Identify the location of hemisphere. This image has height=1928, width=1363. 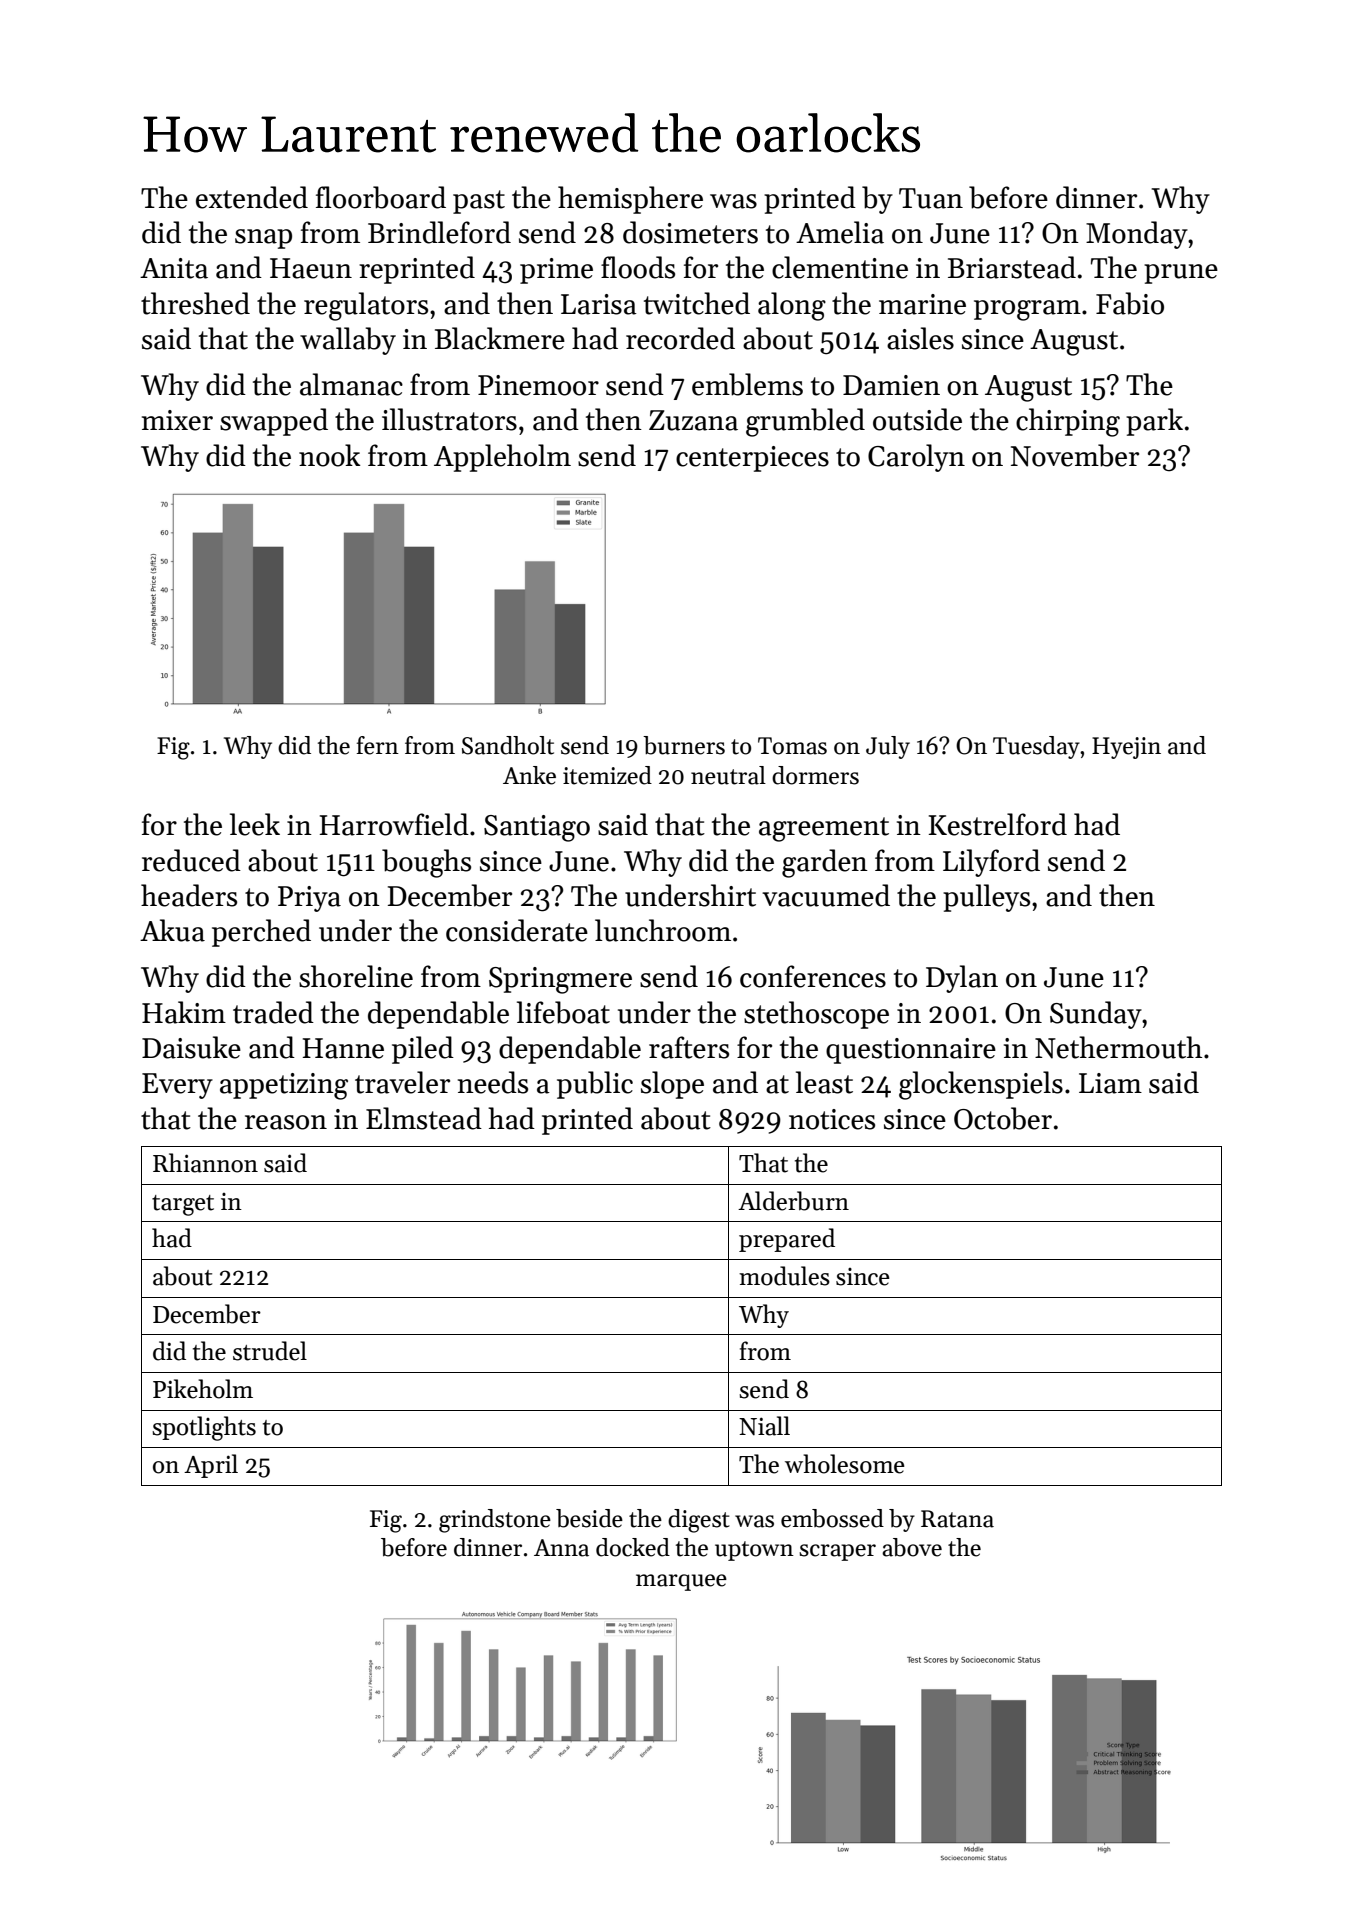
(630, 200).
